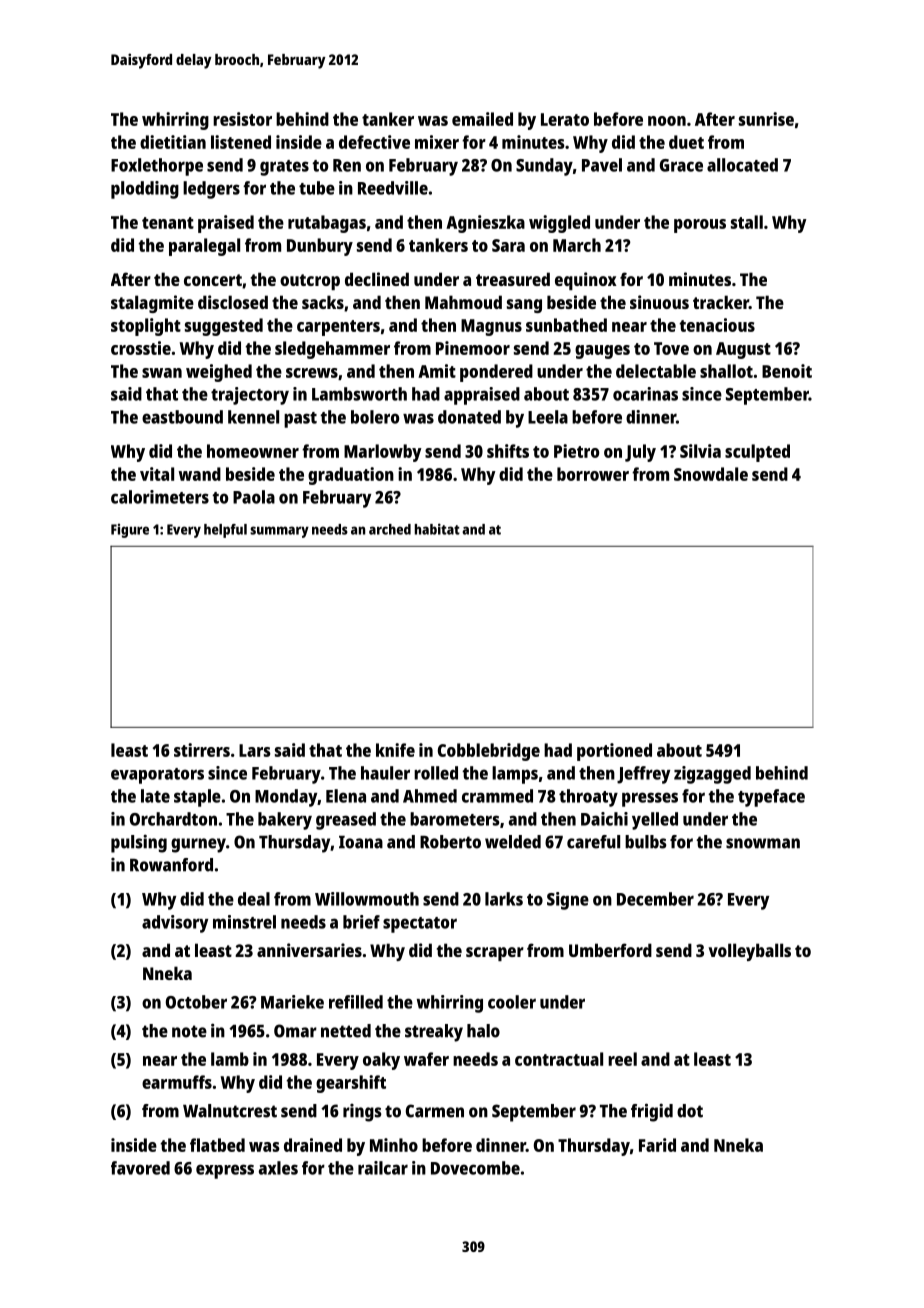 Image resolution: width=924 pixels, height=1308 pixels. What do you see at coordinates (437, 529) in the screenshot?
I see `habitat` at bounding box center [437, 529].
